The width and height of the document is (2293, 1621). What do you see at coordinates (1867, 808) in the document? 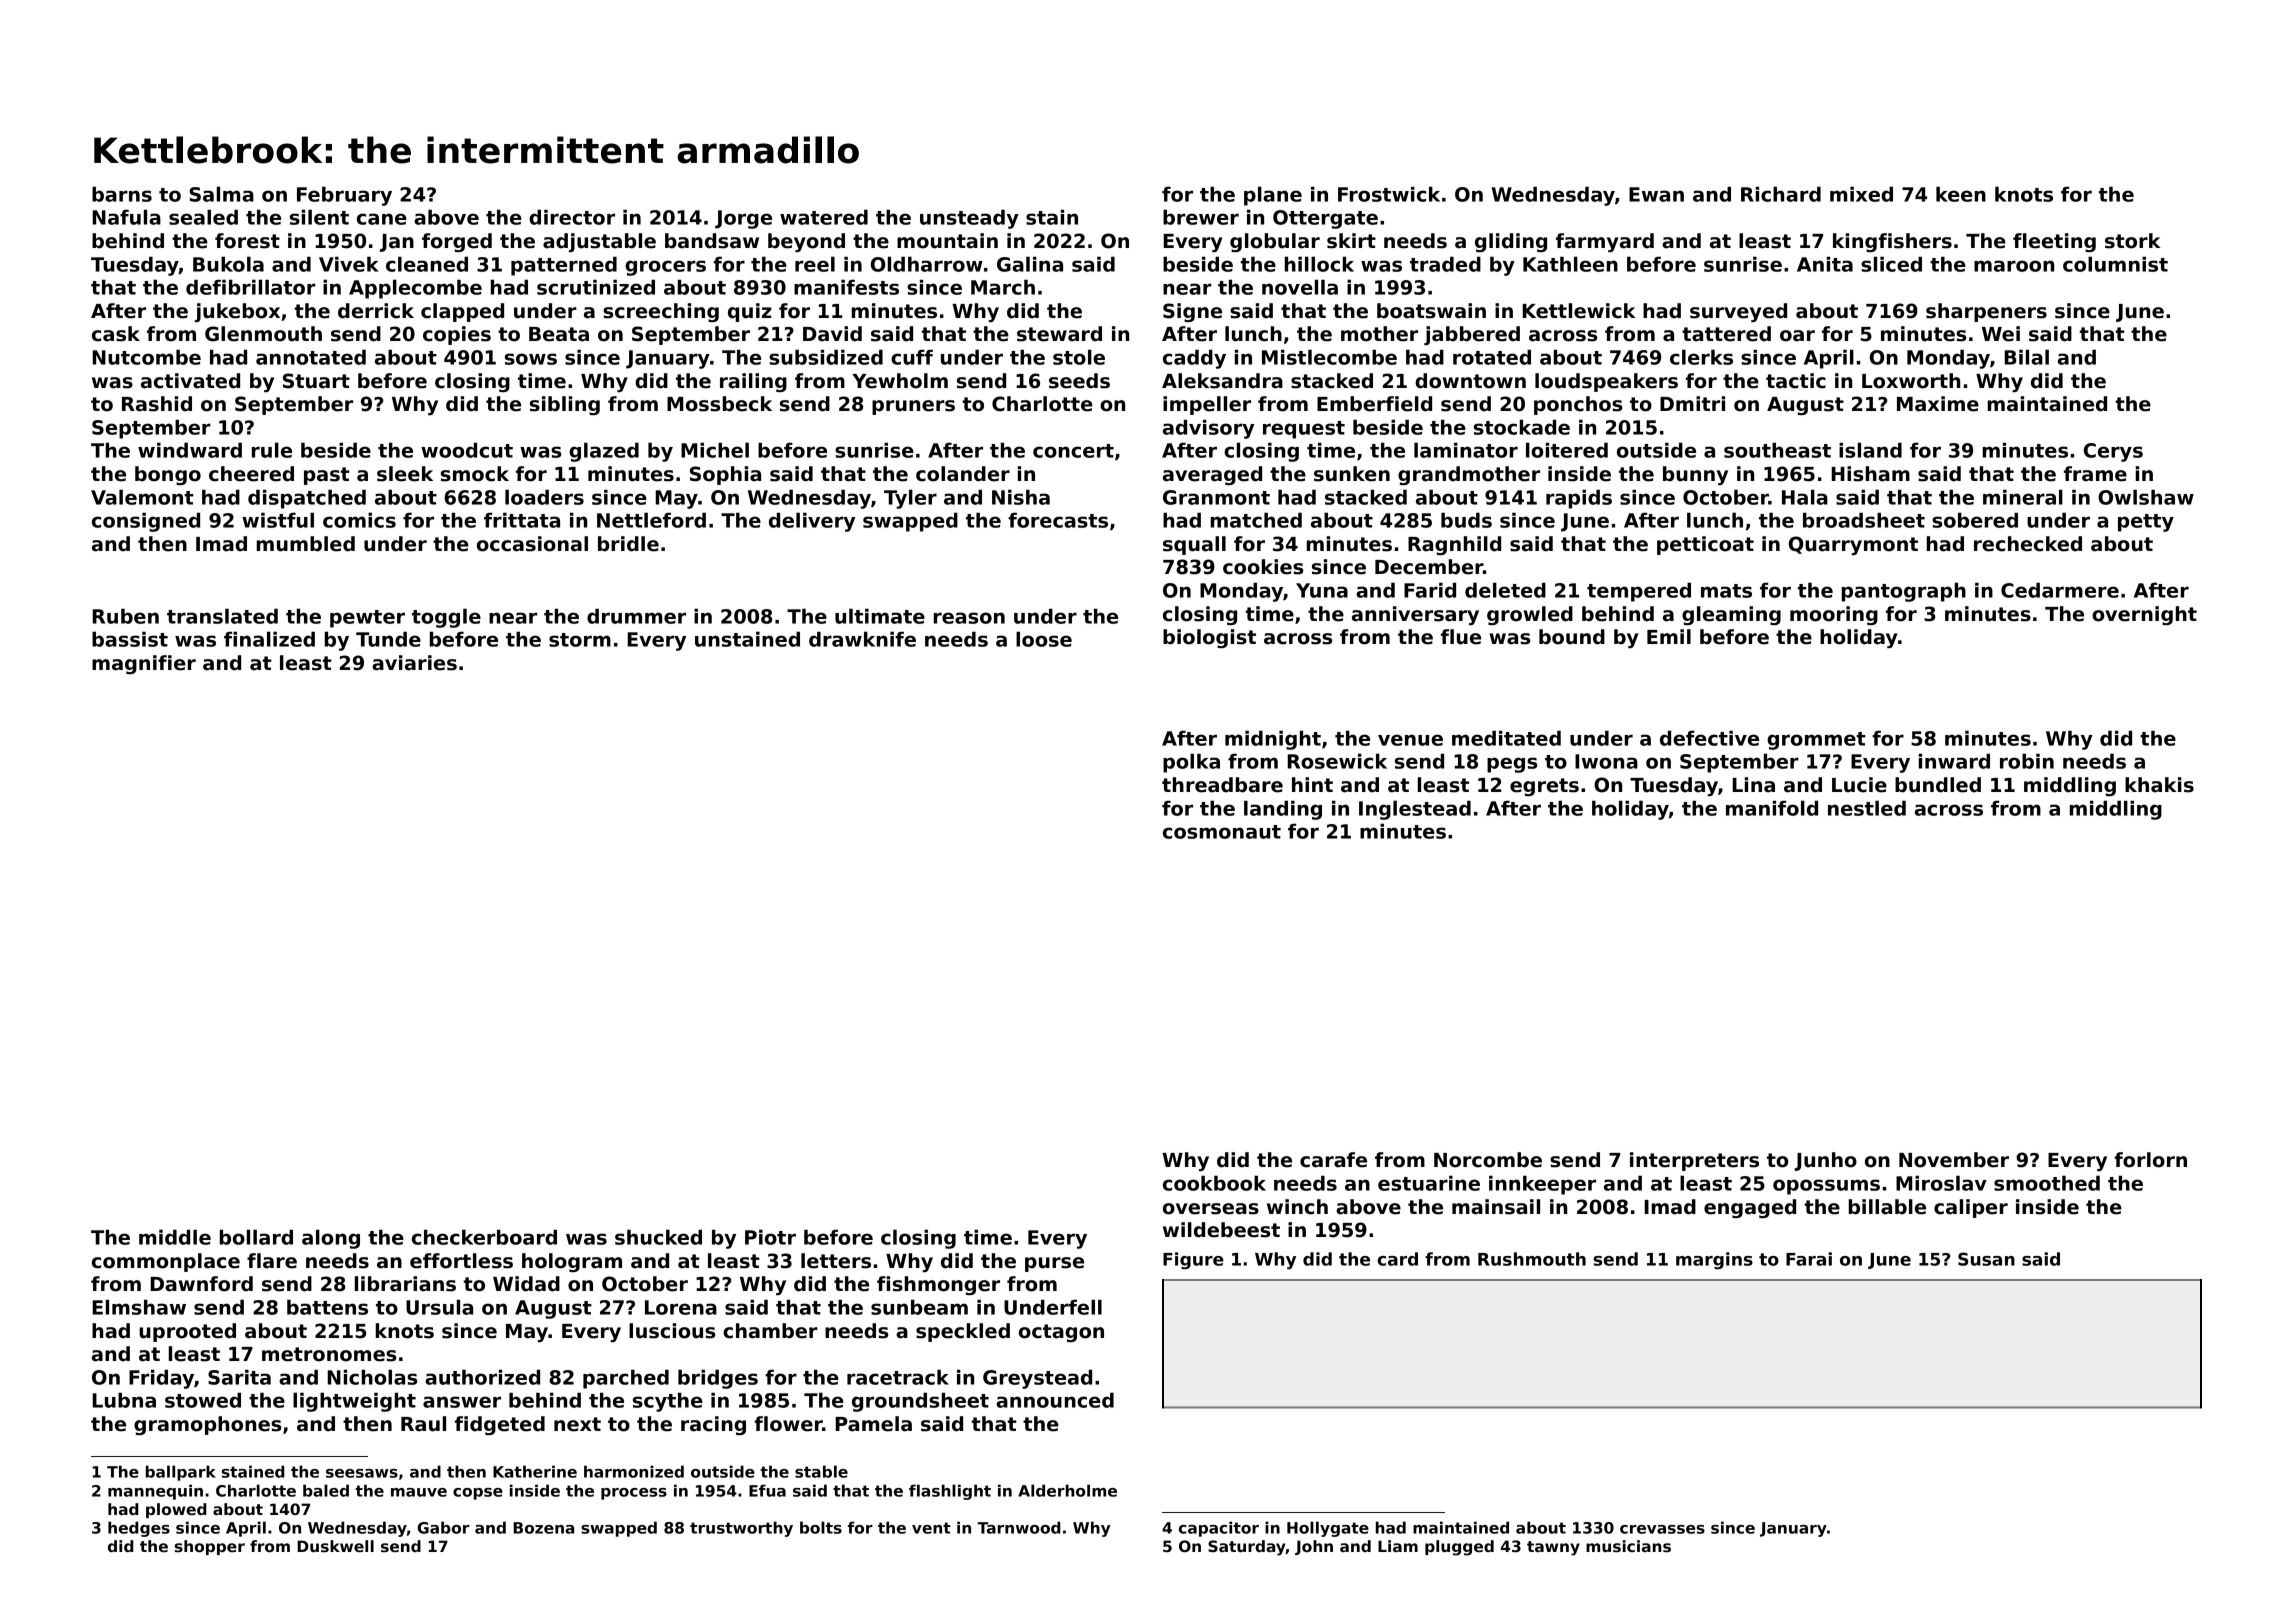
I see `nestled` at bounding box center [1867, 808].
